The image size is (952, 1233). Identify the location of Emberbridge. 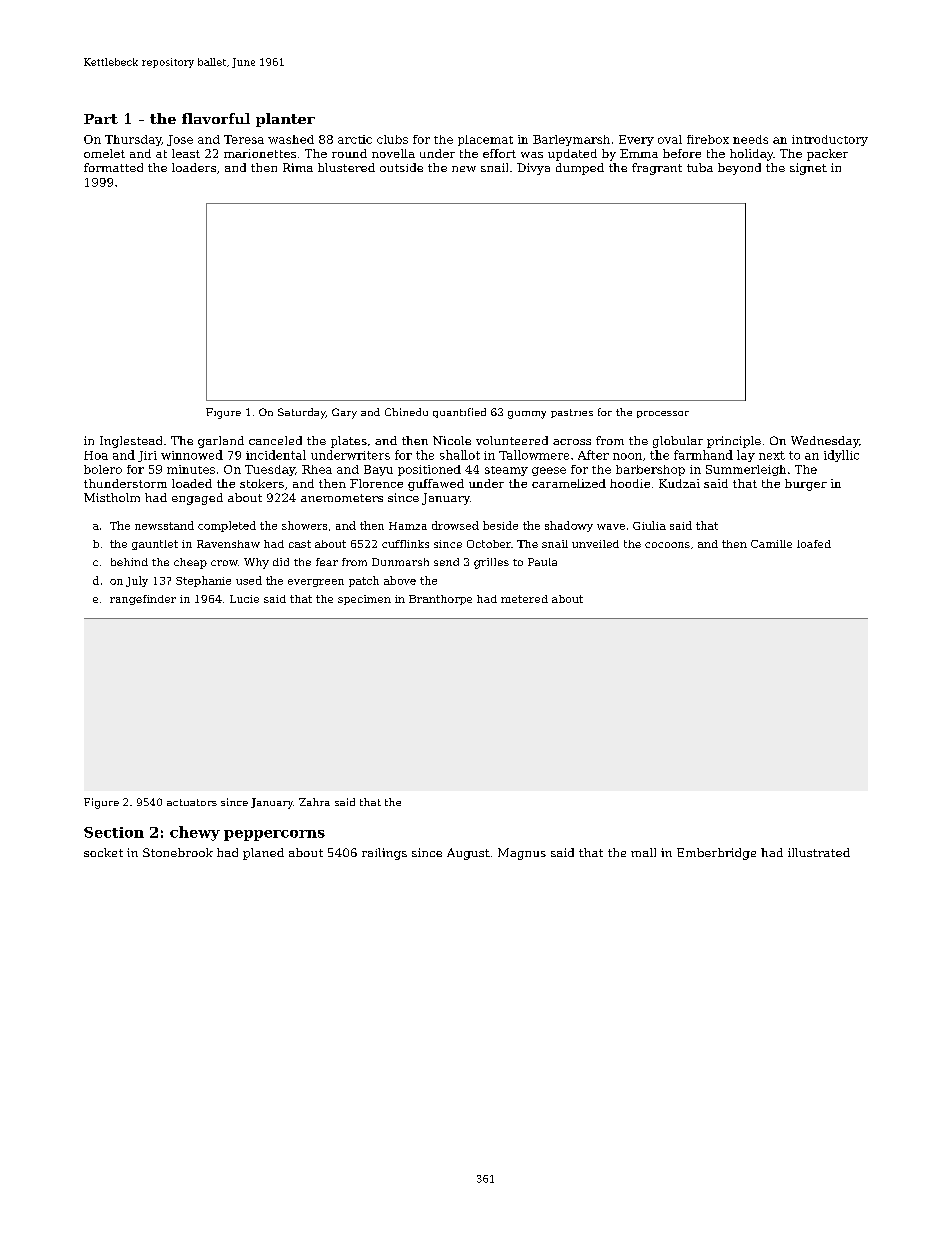
(716, 854).
